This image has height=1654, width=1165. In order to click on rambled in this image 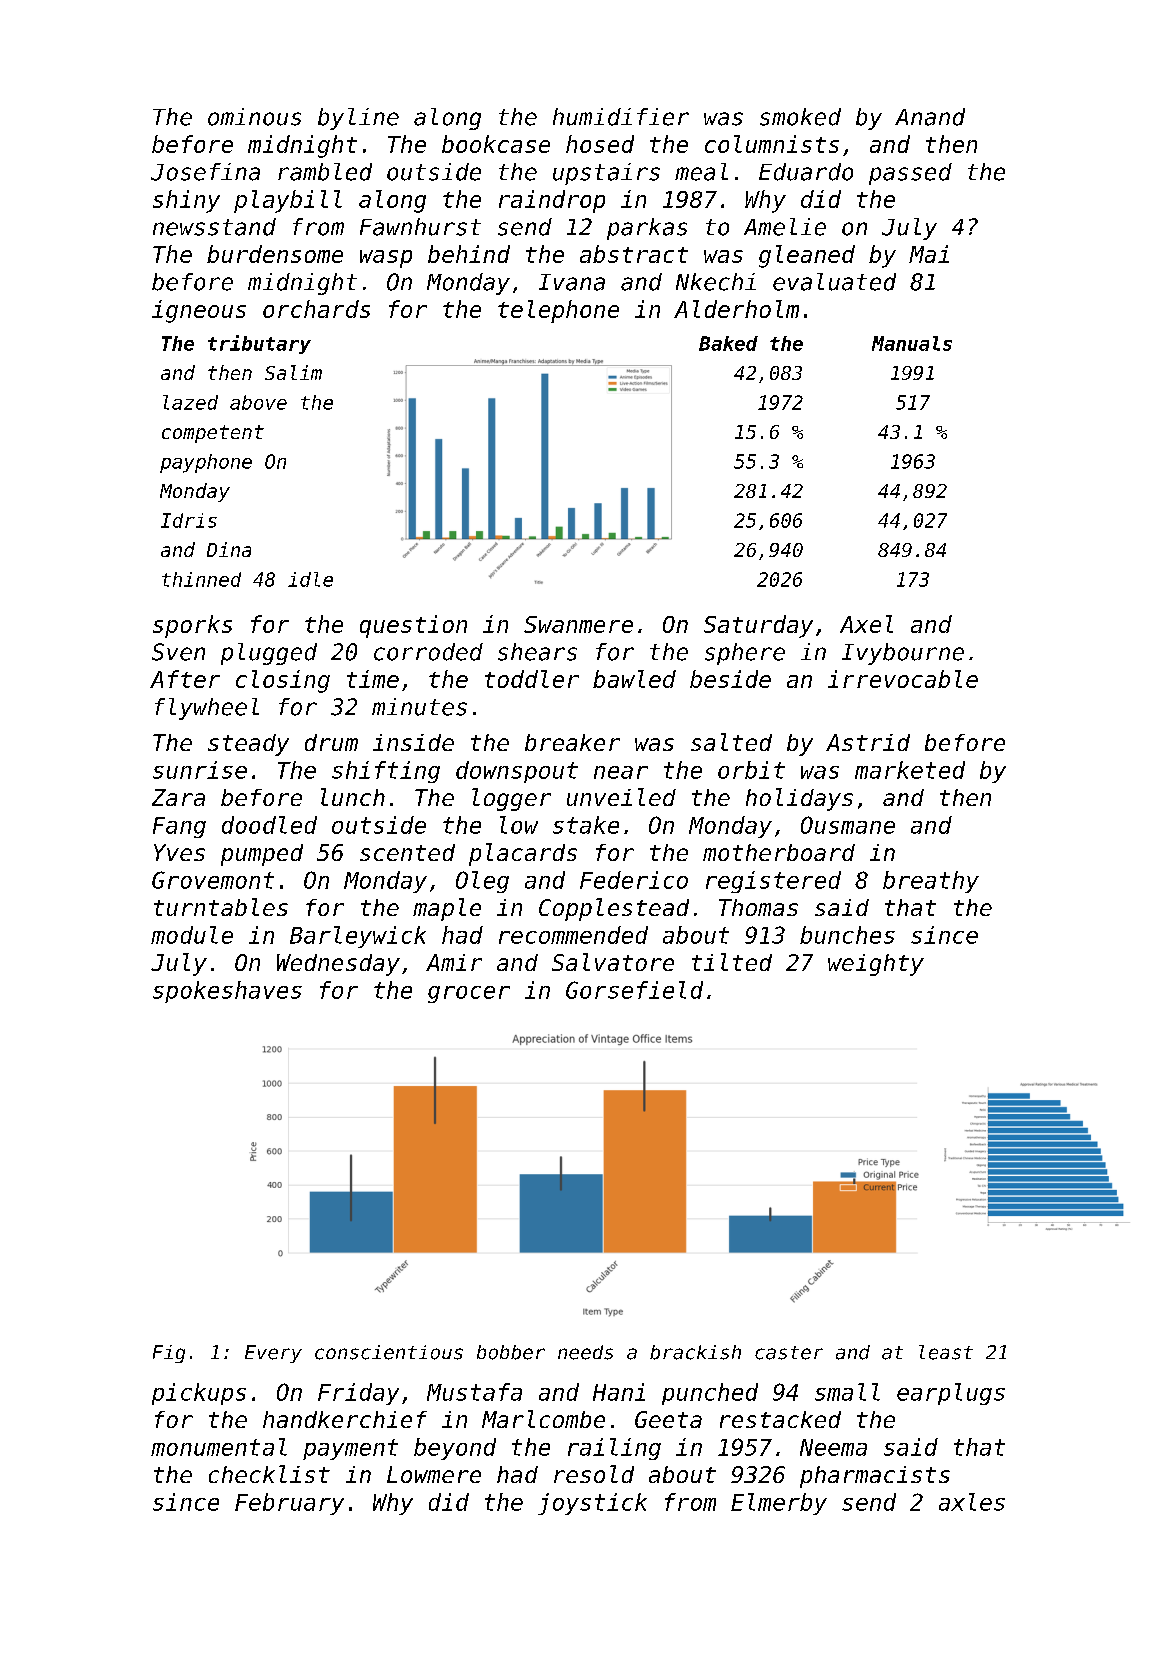, I will do `click(325, 172)`.
